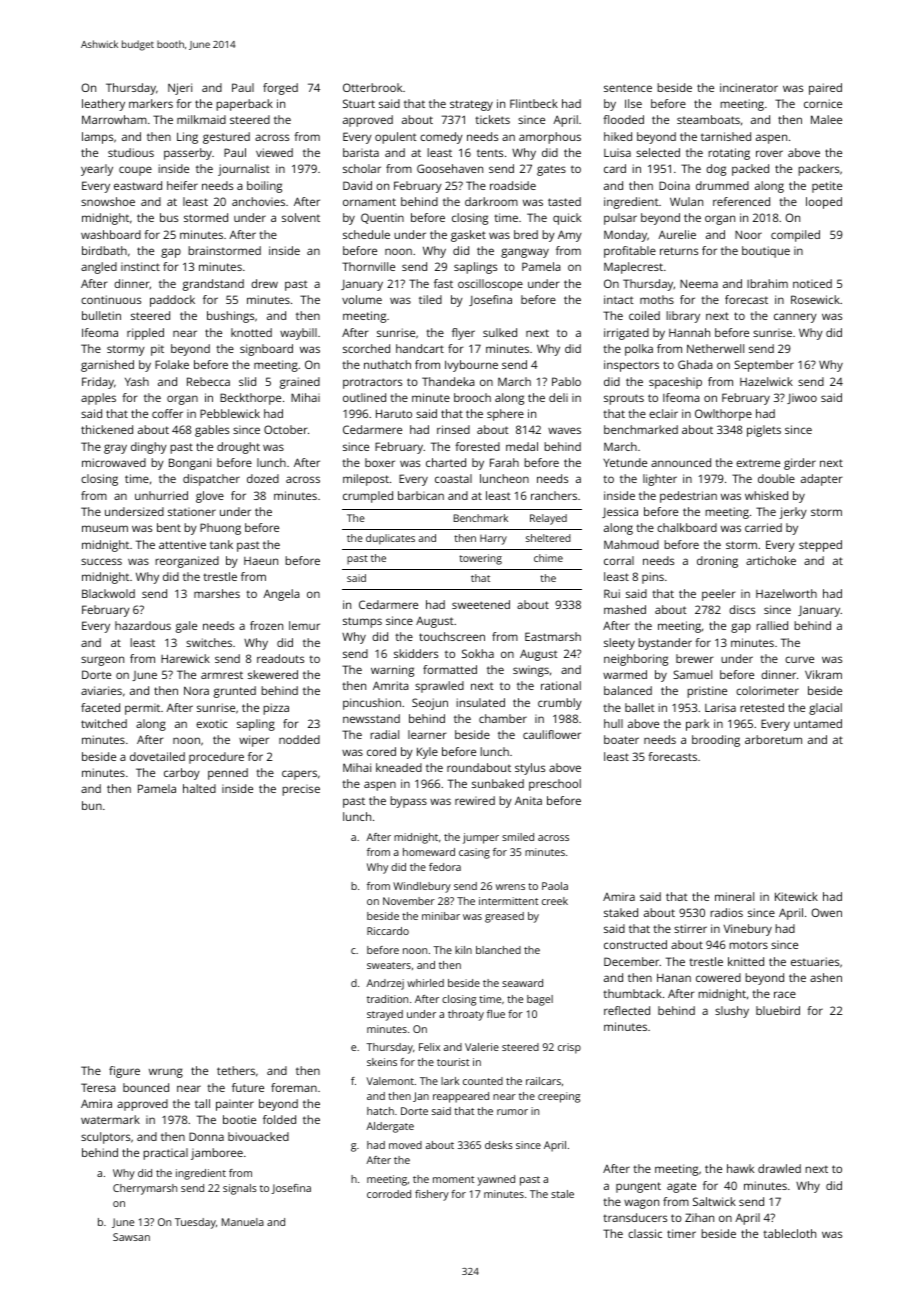 This page has height=1308, width=924. What do you see at coordinates (540, 1000) in the page?
I see `bagel` at bounding box center [540, 1000].
